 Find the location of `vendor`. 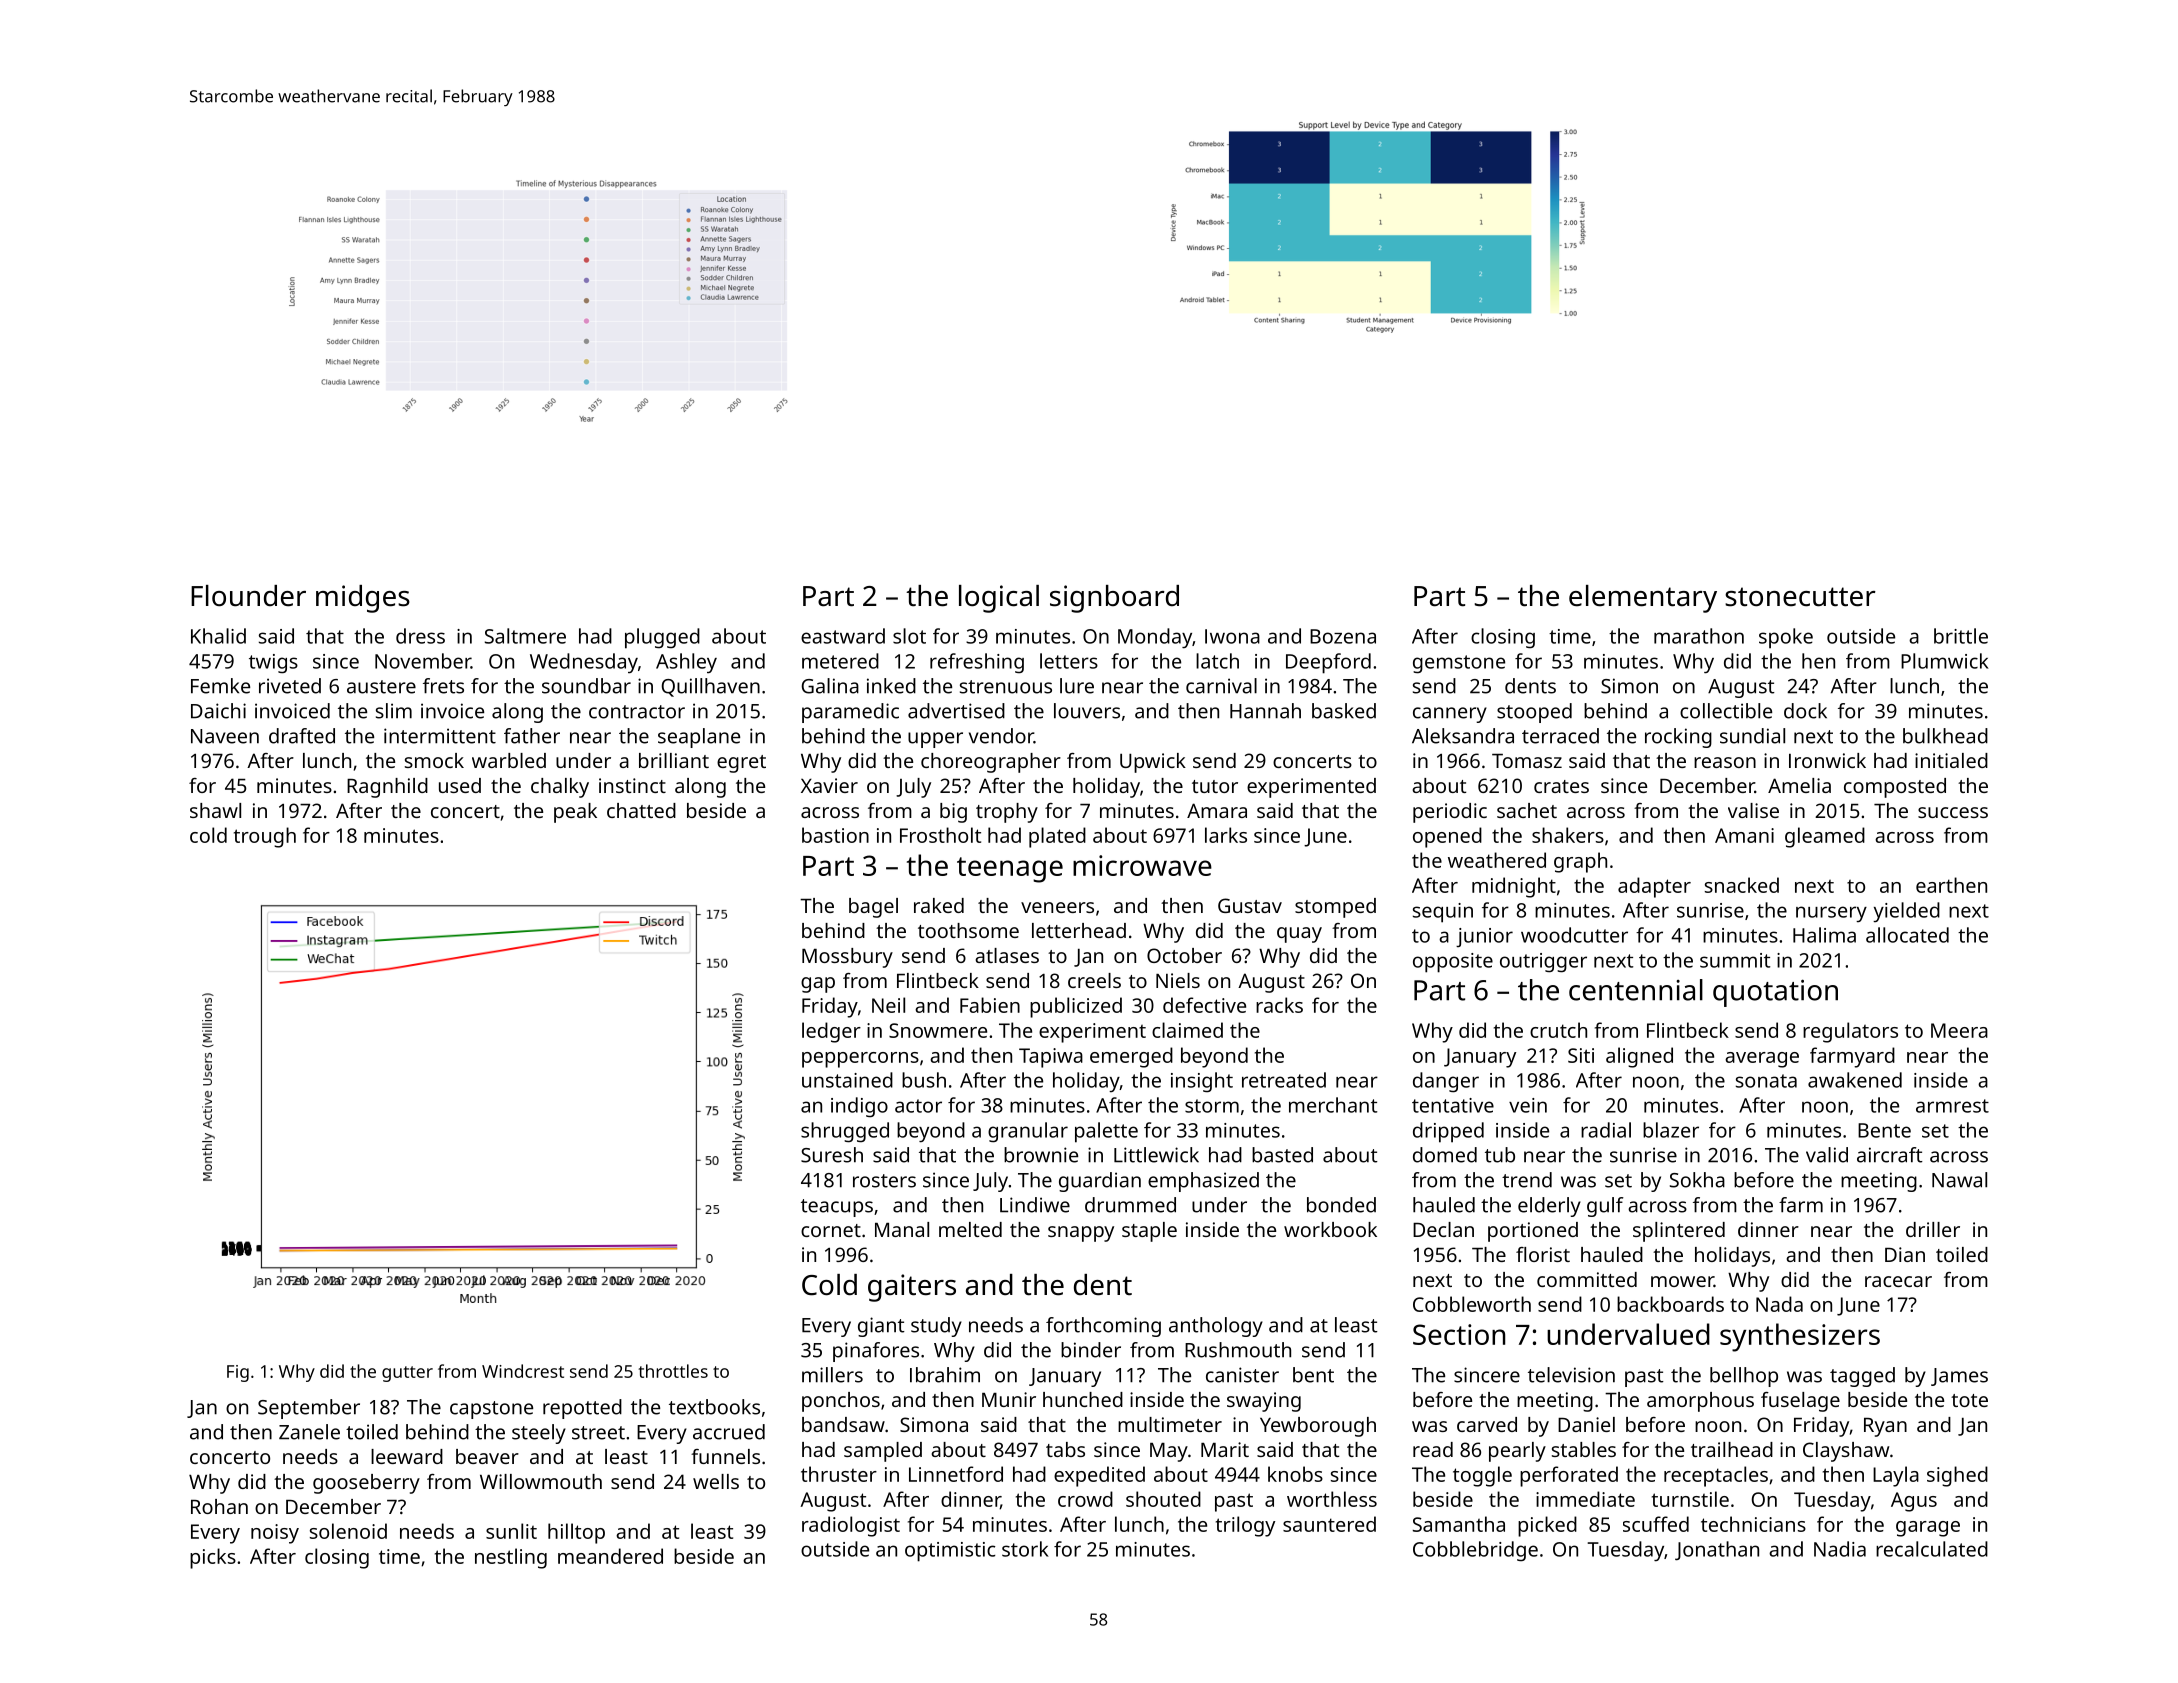

vendor is located at coordinates (1001, 736).
